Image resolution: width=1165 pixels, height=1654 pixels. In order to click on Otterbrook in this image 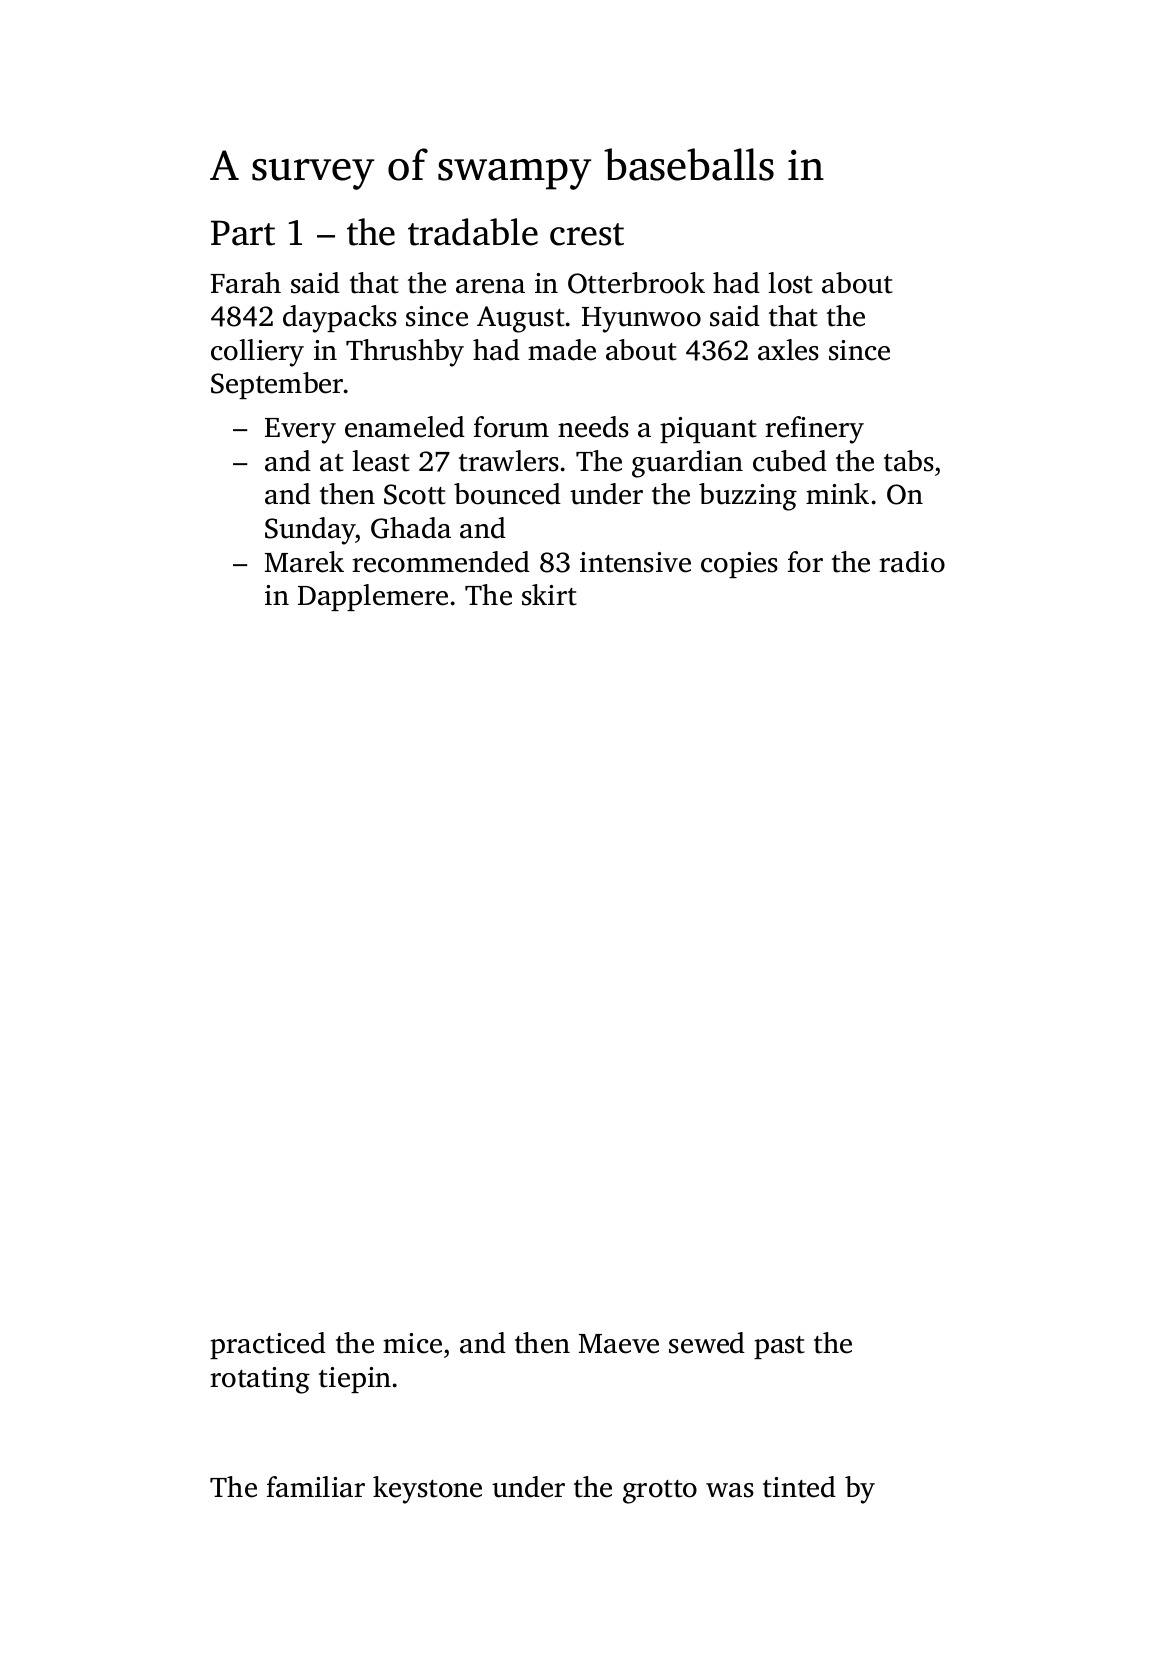, I will do `click(636, 283)`.
